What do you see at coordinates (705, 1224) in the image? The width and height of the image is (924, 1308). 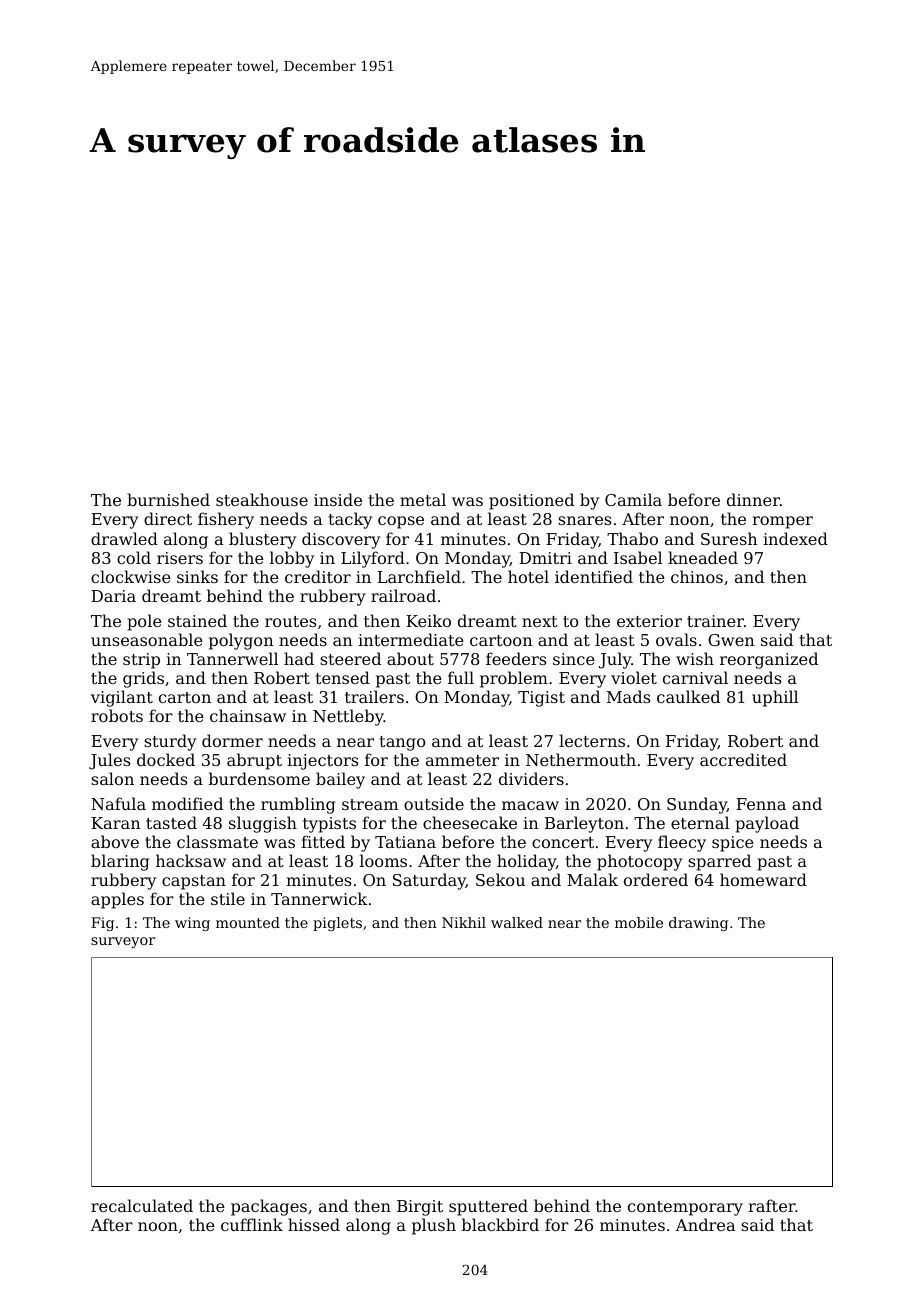 I see `Andrea` at bounding box center [705, 1224].
